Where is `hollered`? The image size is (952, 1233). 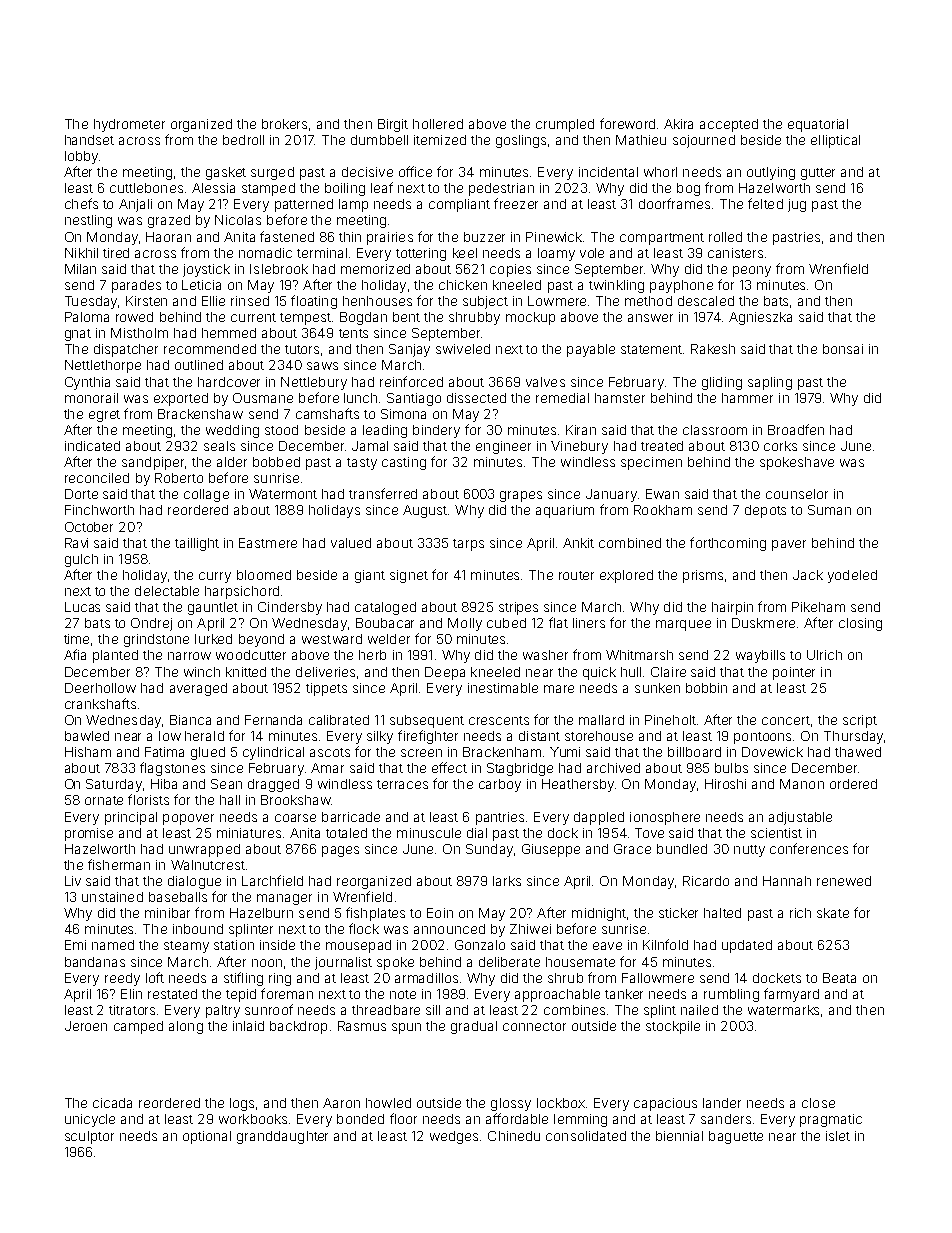 hollered is located at coordinates (438, 124).
